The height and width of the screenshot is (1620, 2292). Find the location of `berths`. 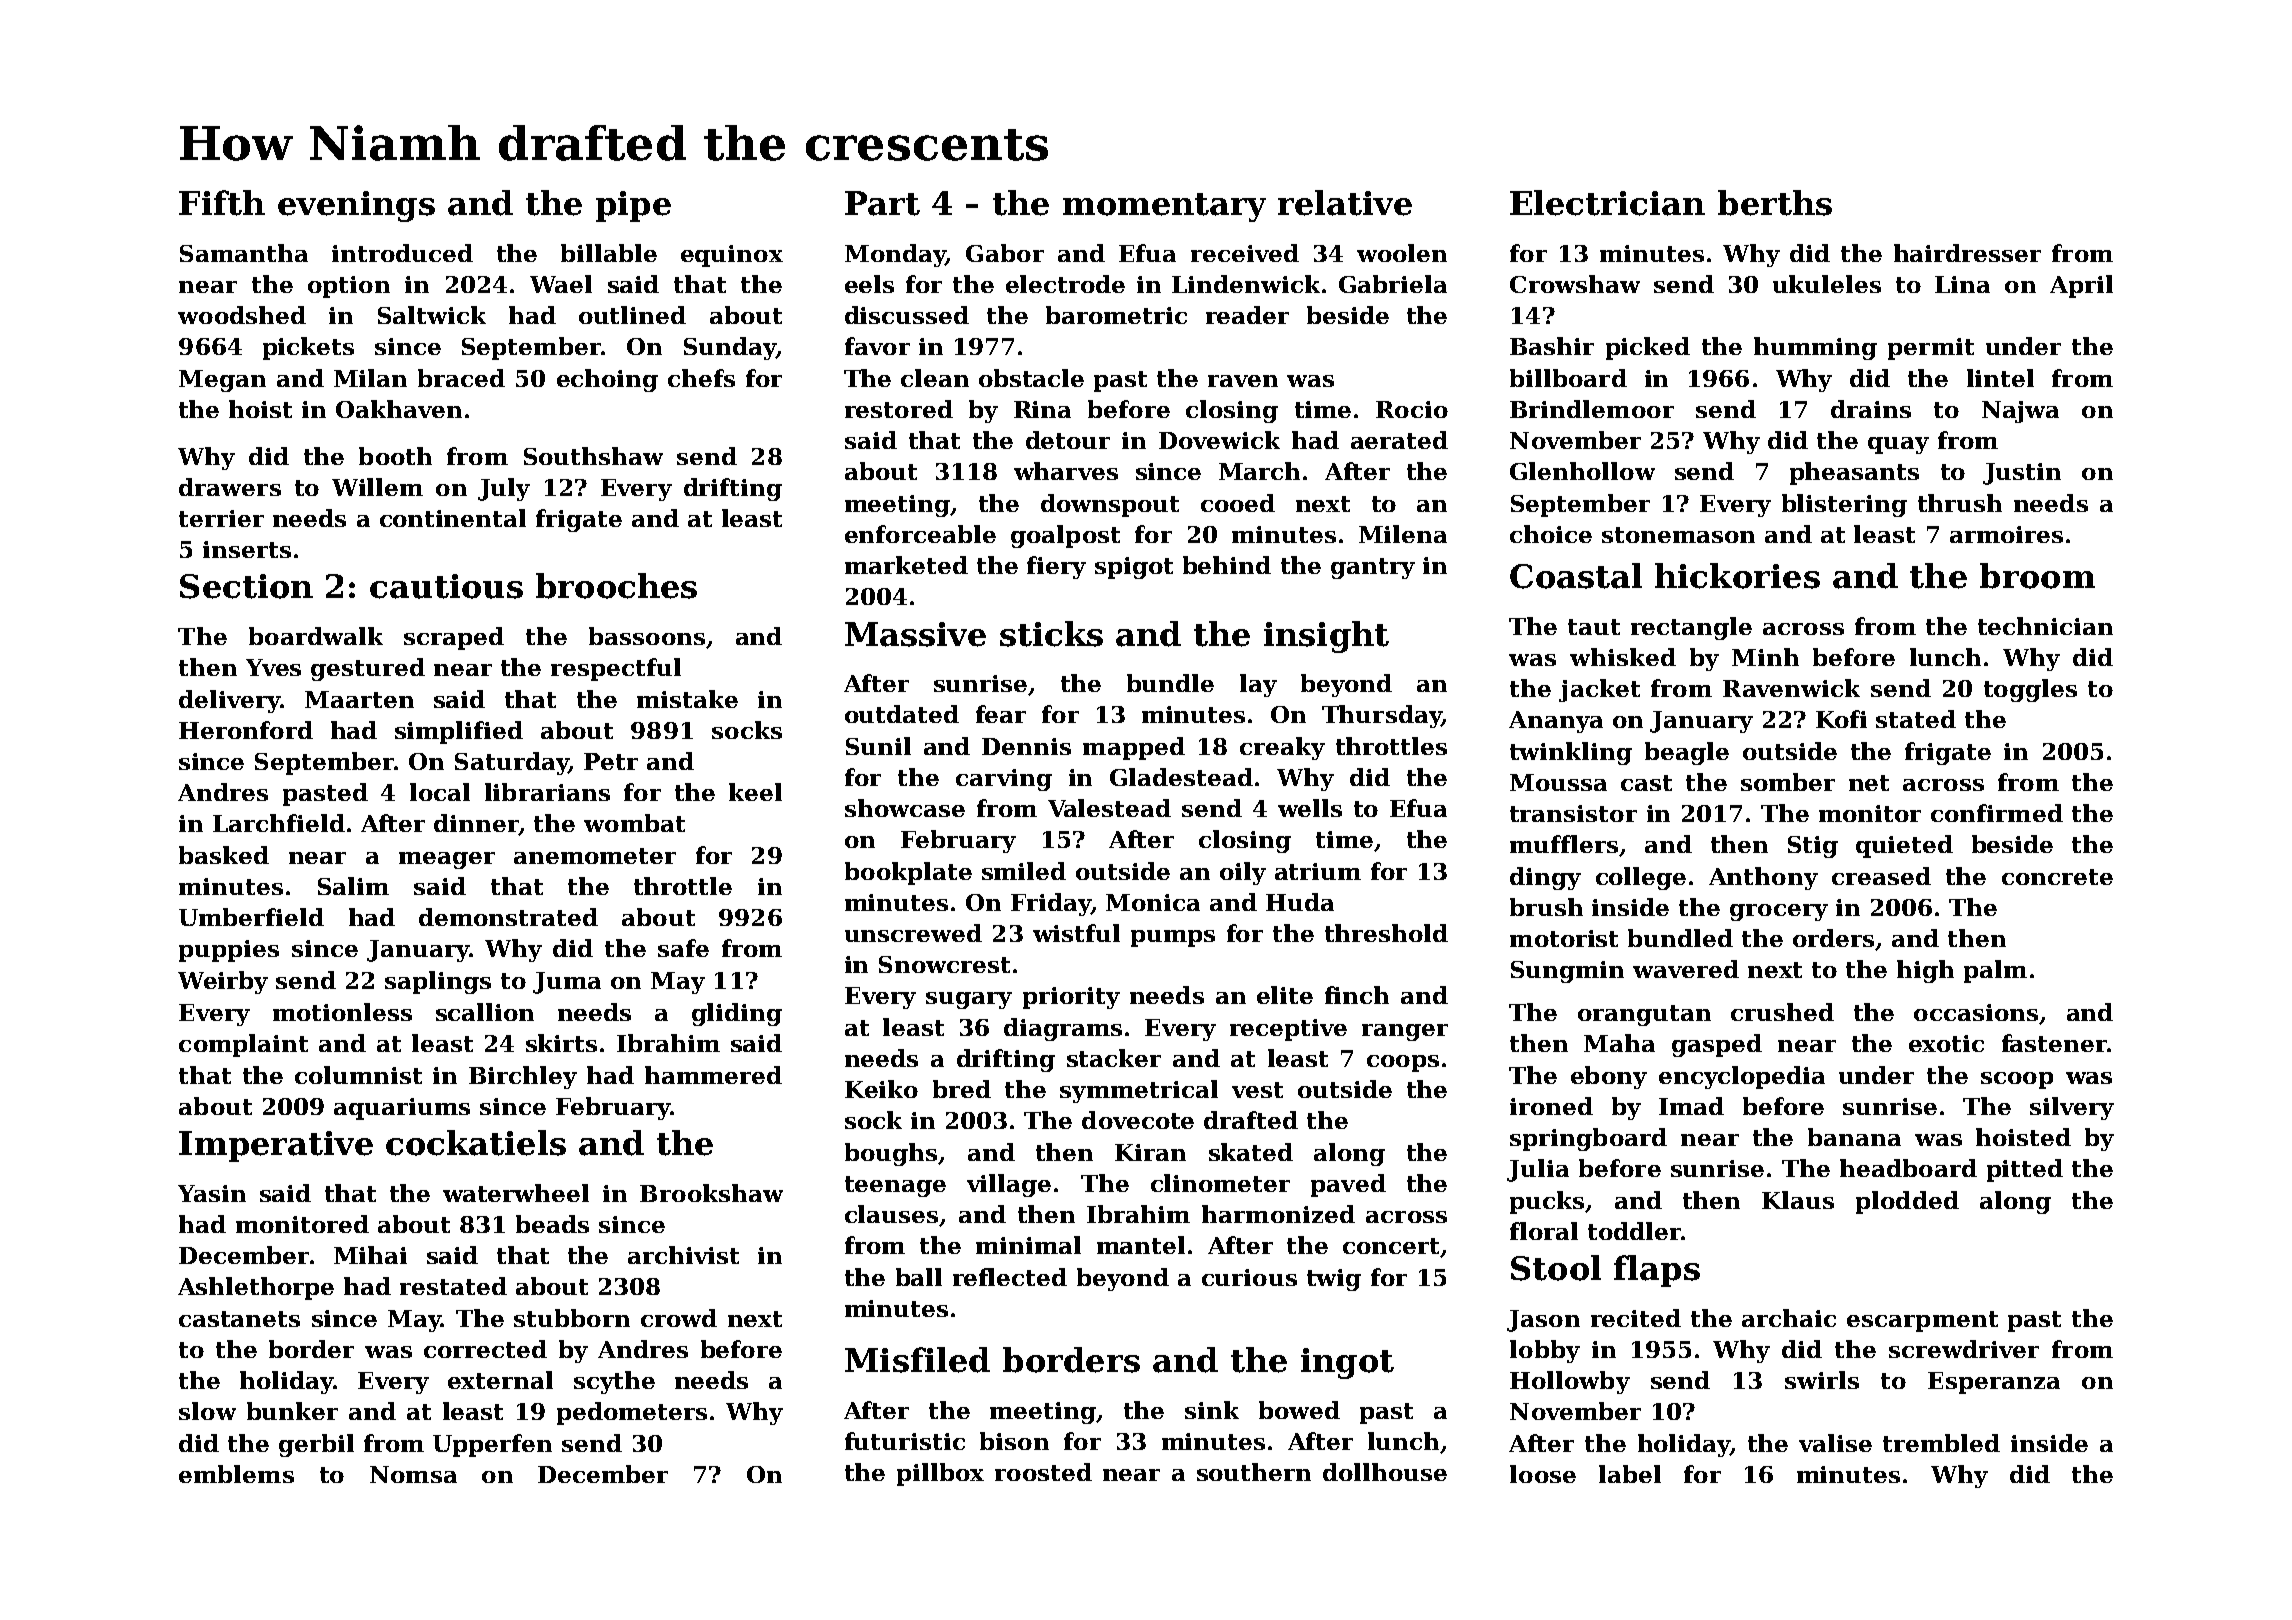

berths is located at coordinates (1775, 203).
